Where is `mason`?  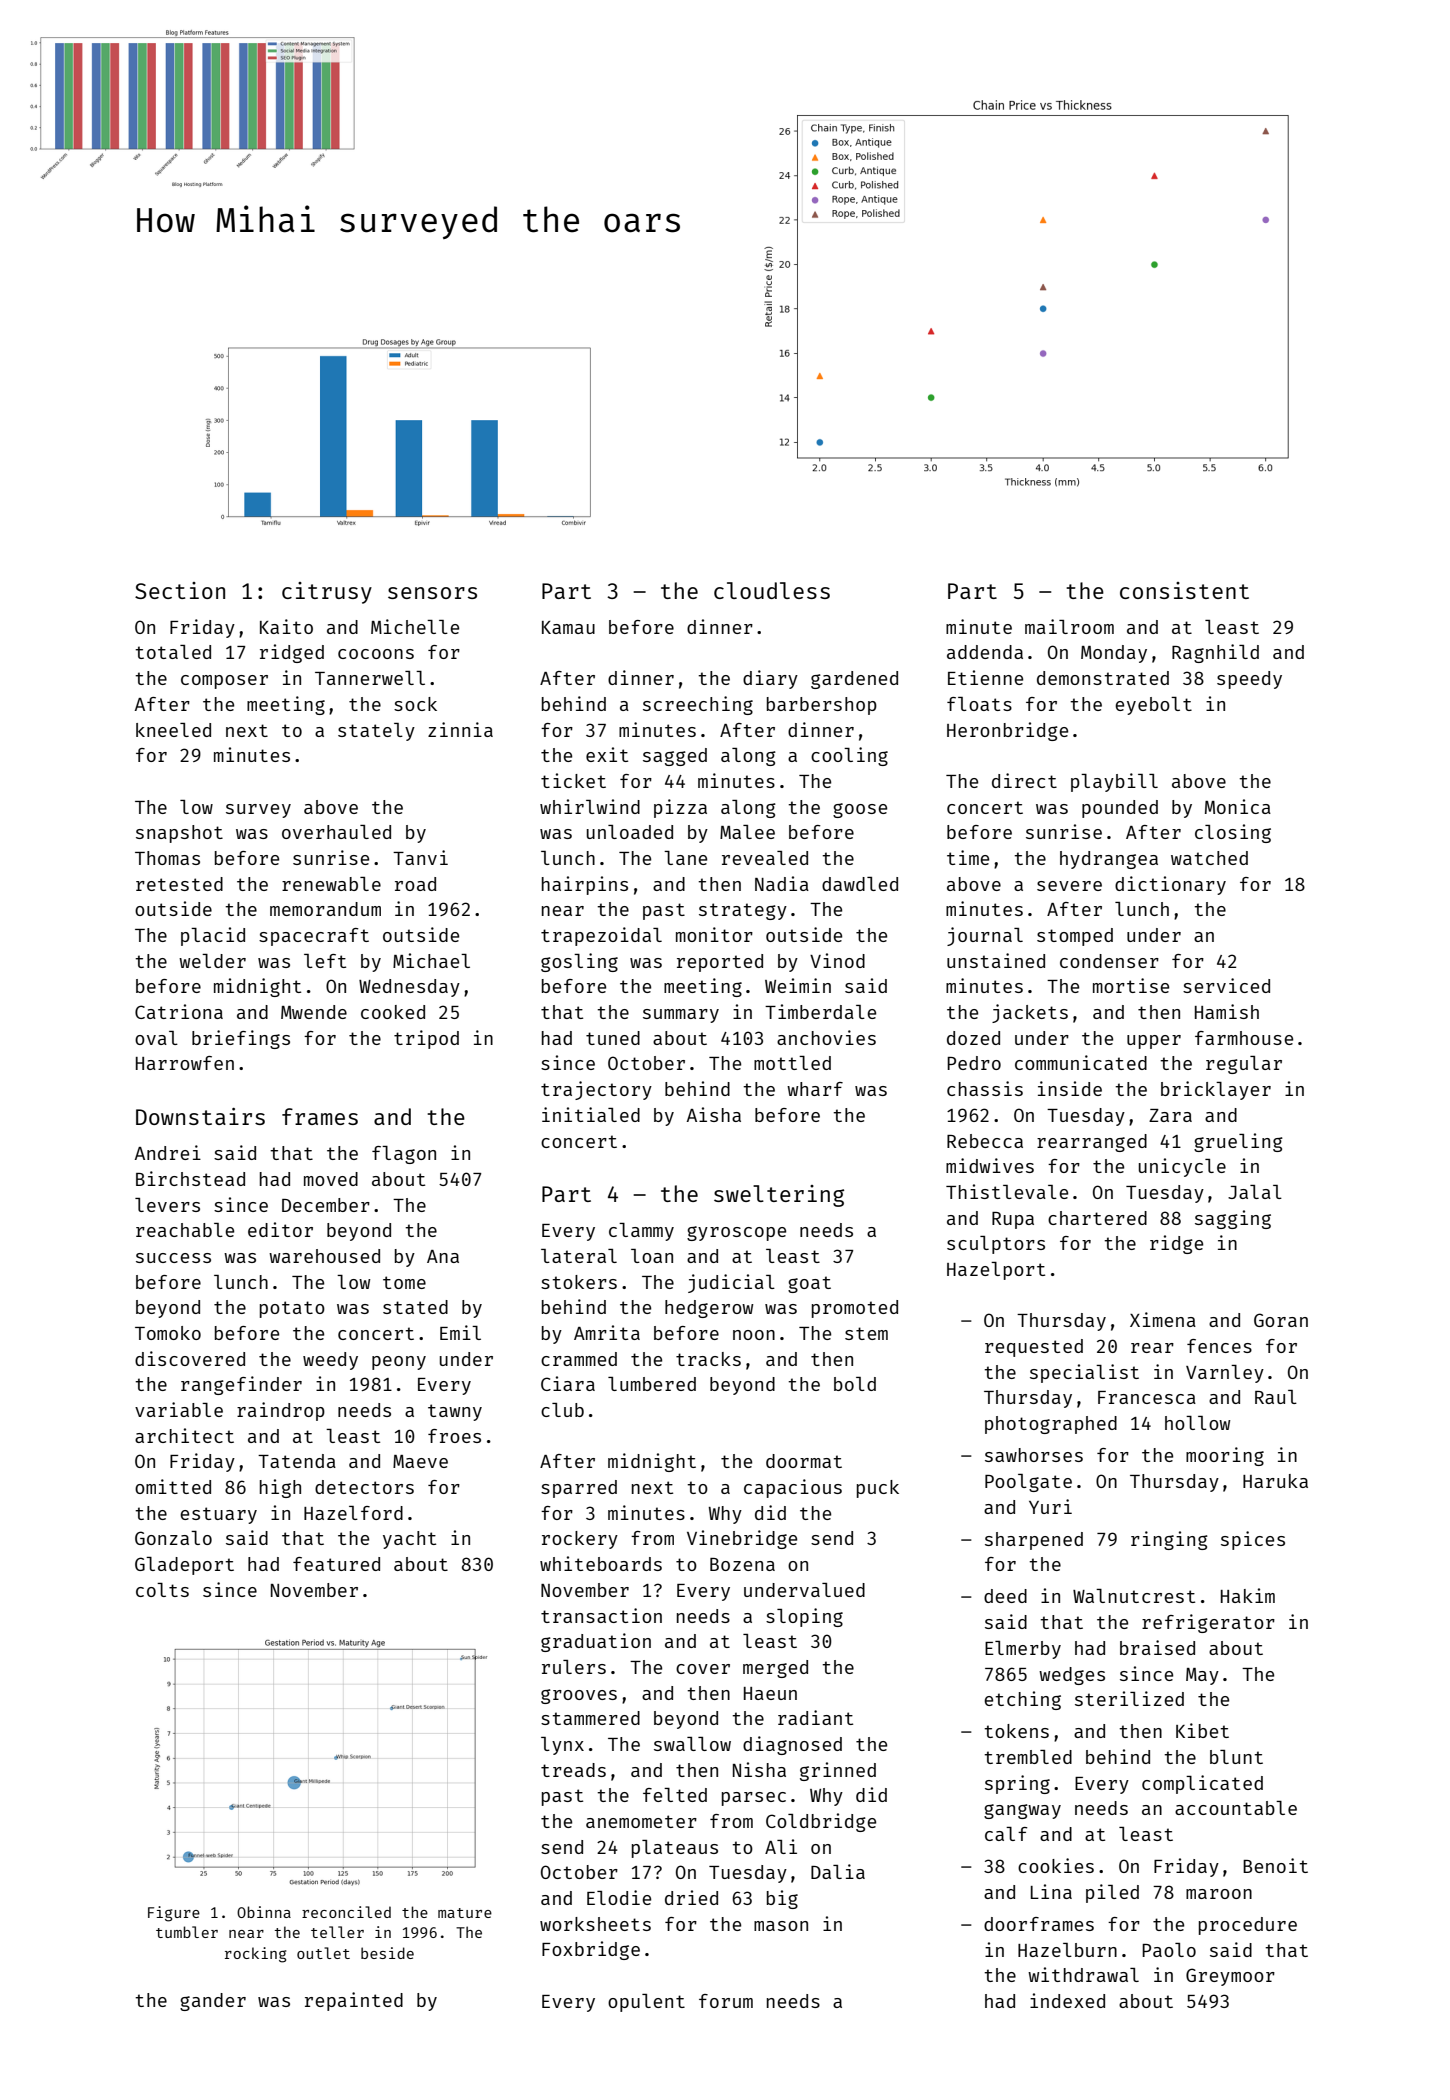 mason is located at coordinates (781, 1926).
